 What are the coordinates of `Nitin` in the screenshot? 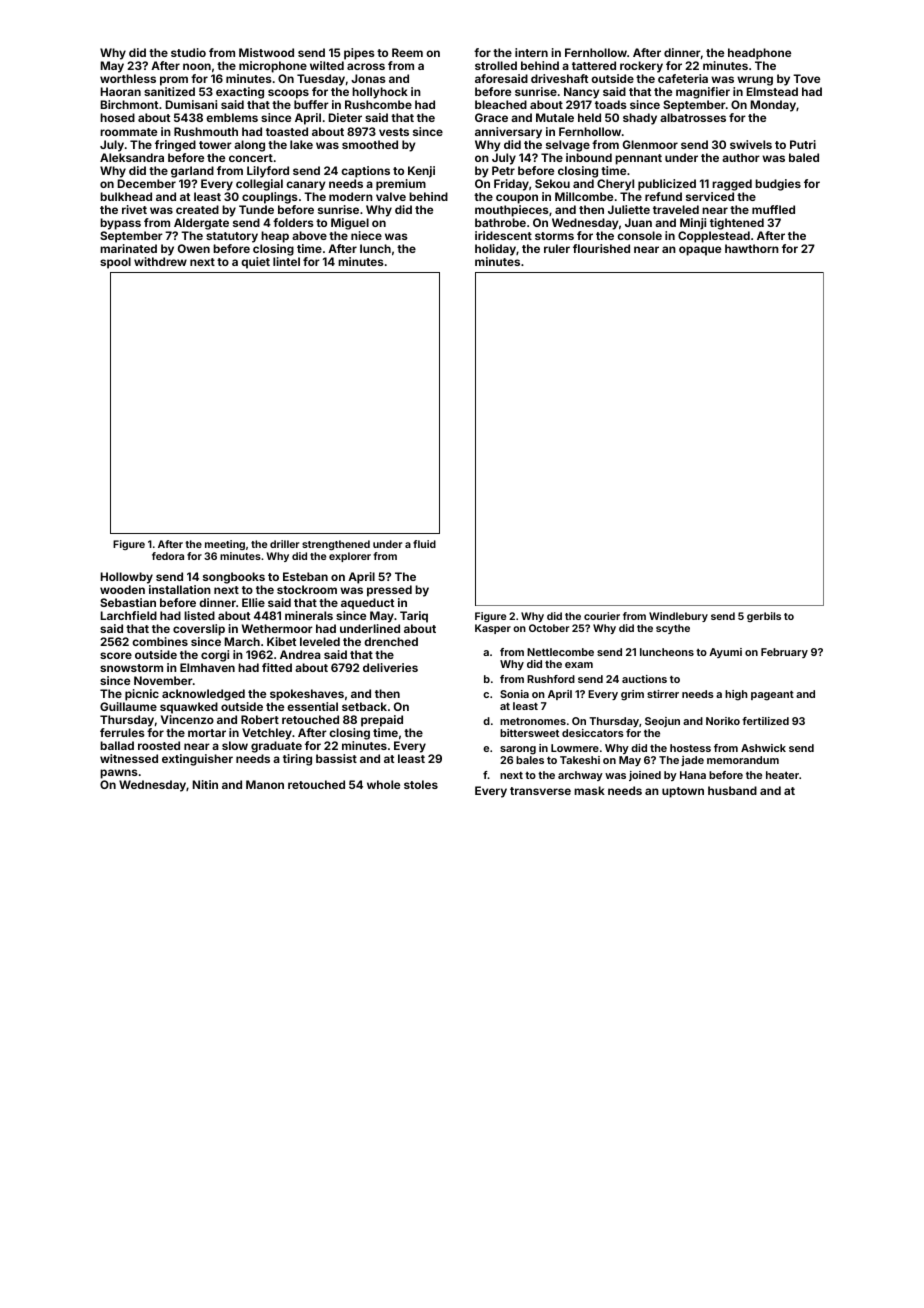 It's located at (205, 784).
